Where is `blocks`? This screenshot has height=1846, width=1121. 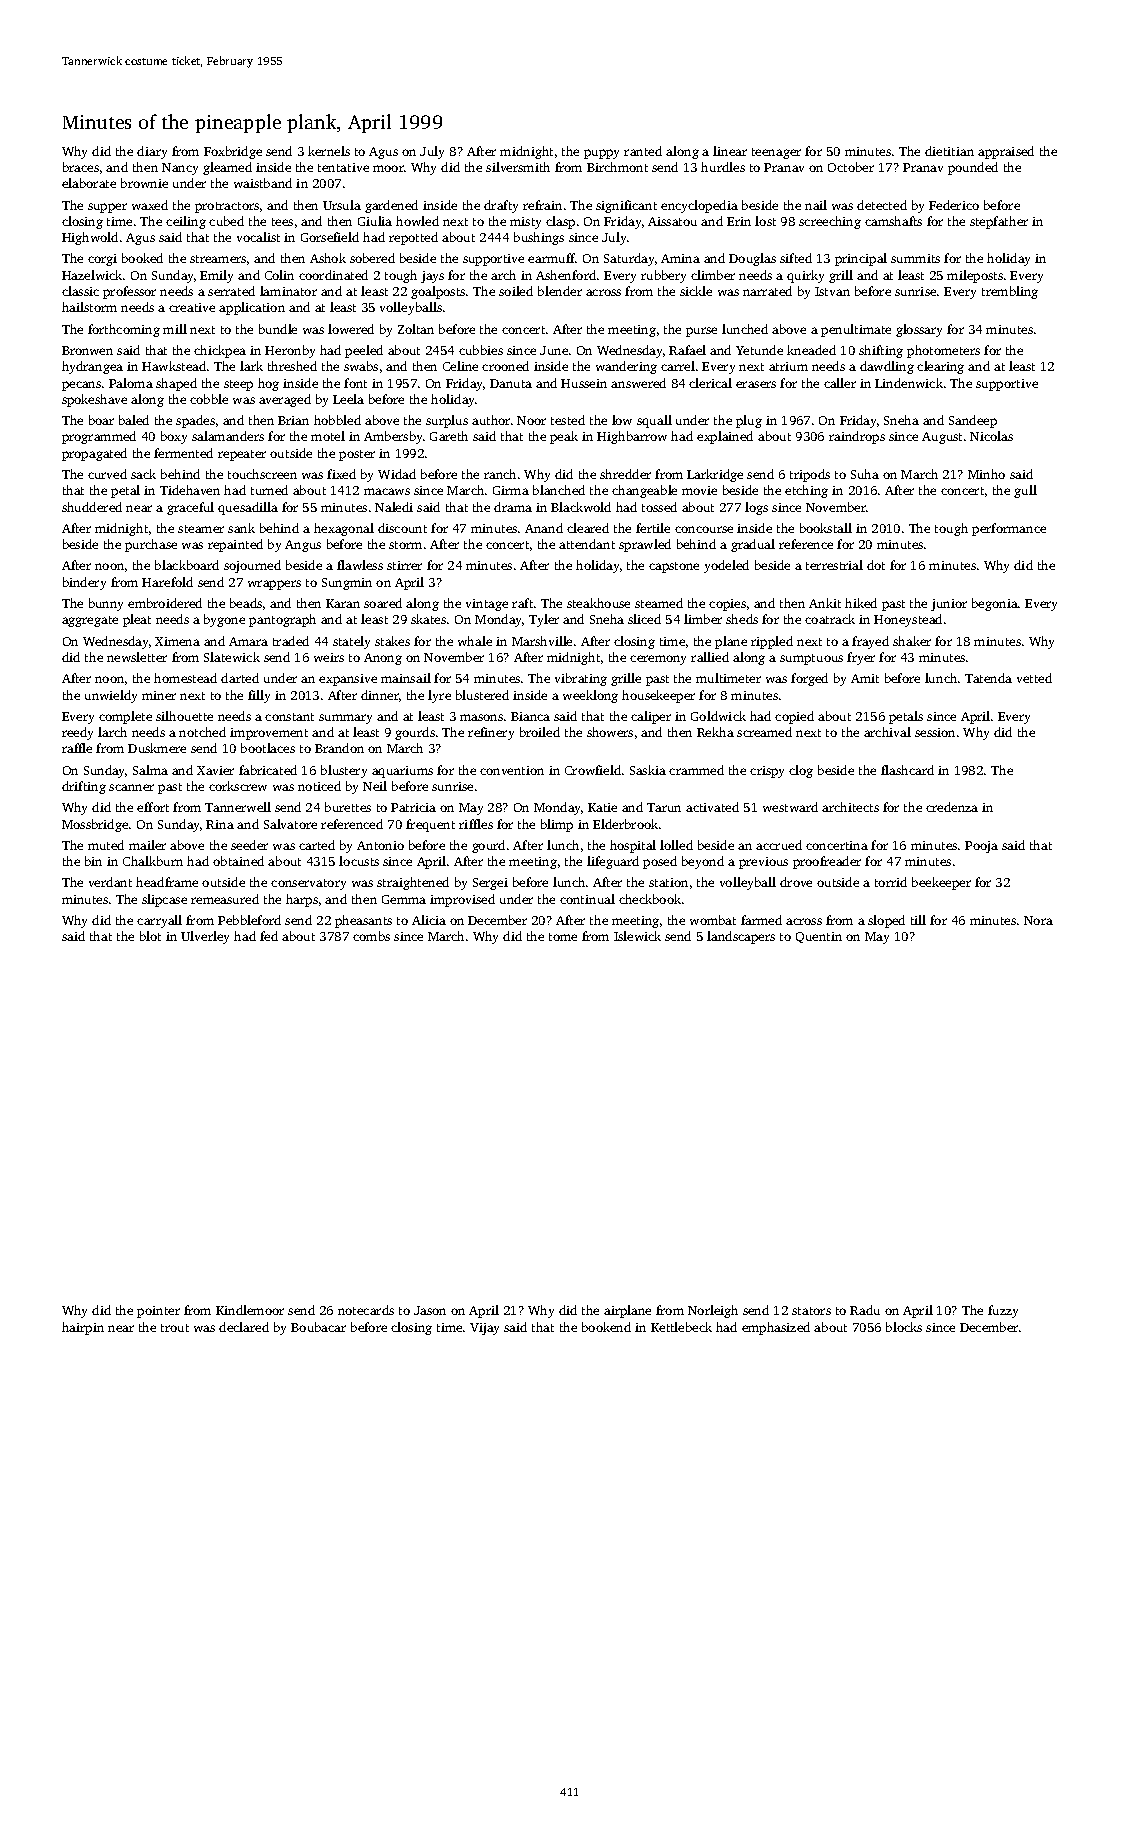
blocks is located at coordinates (904, 1327).
